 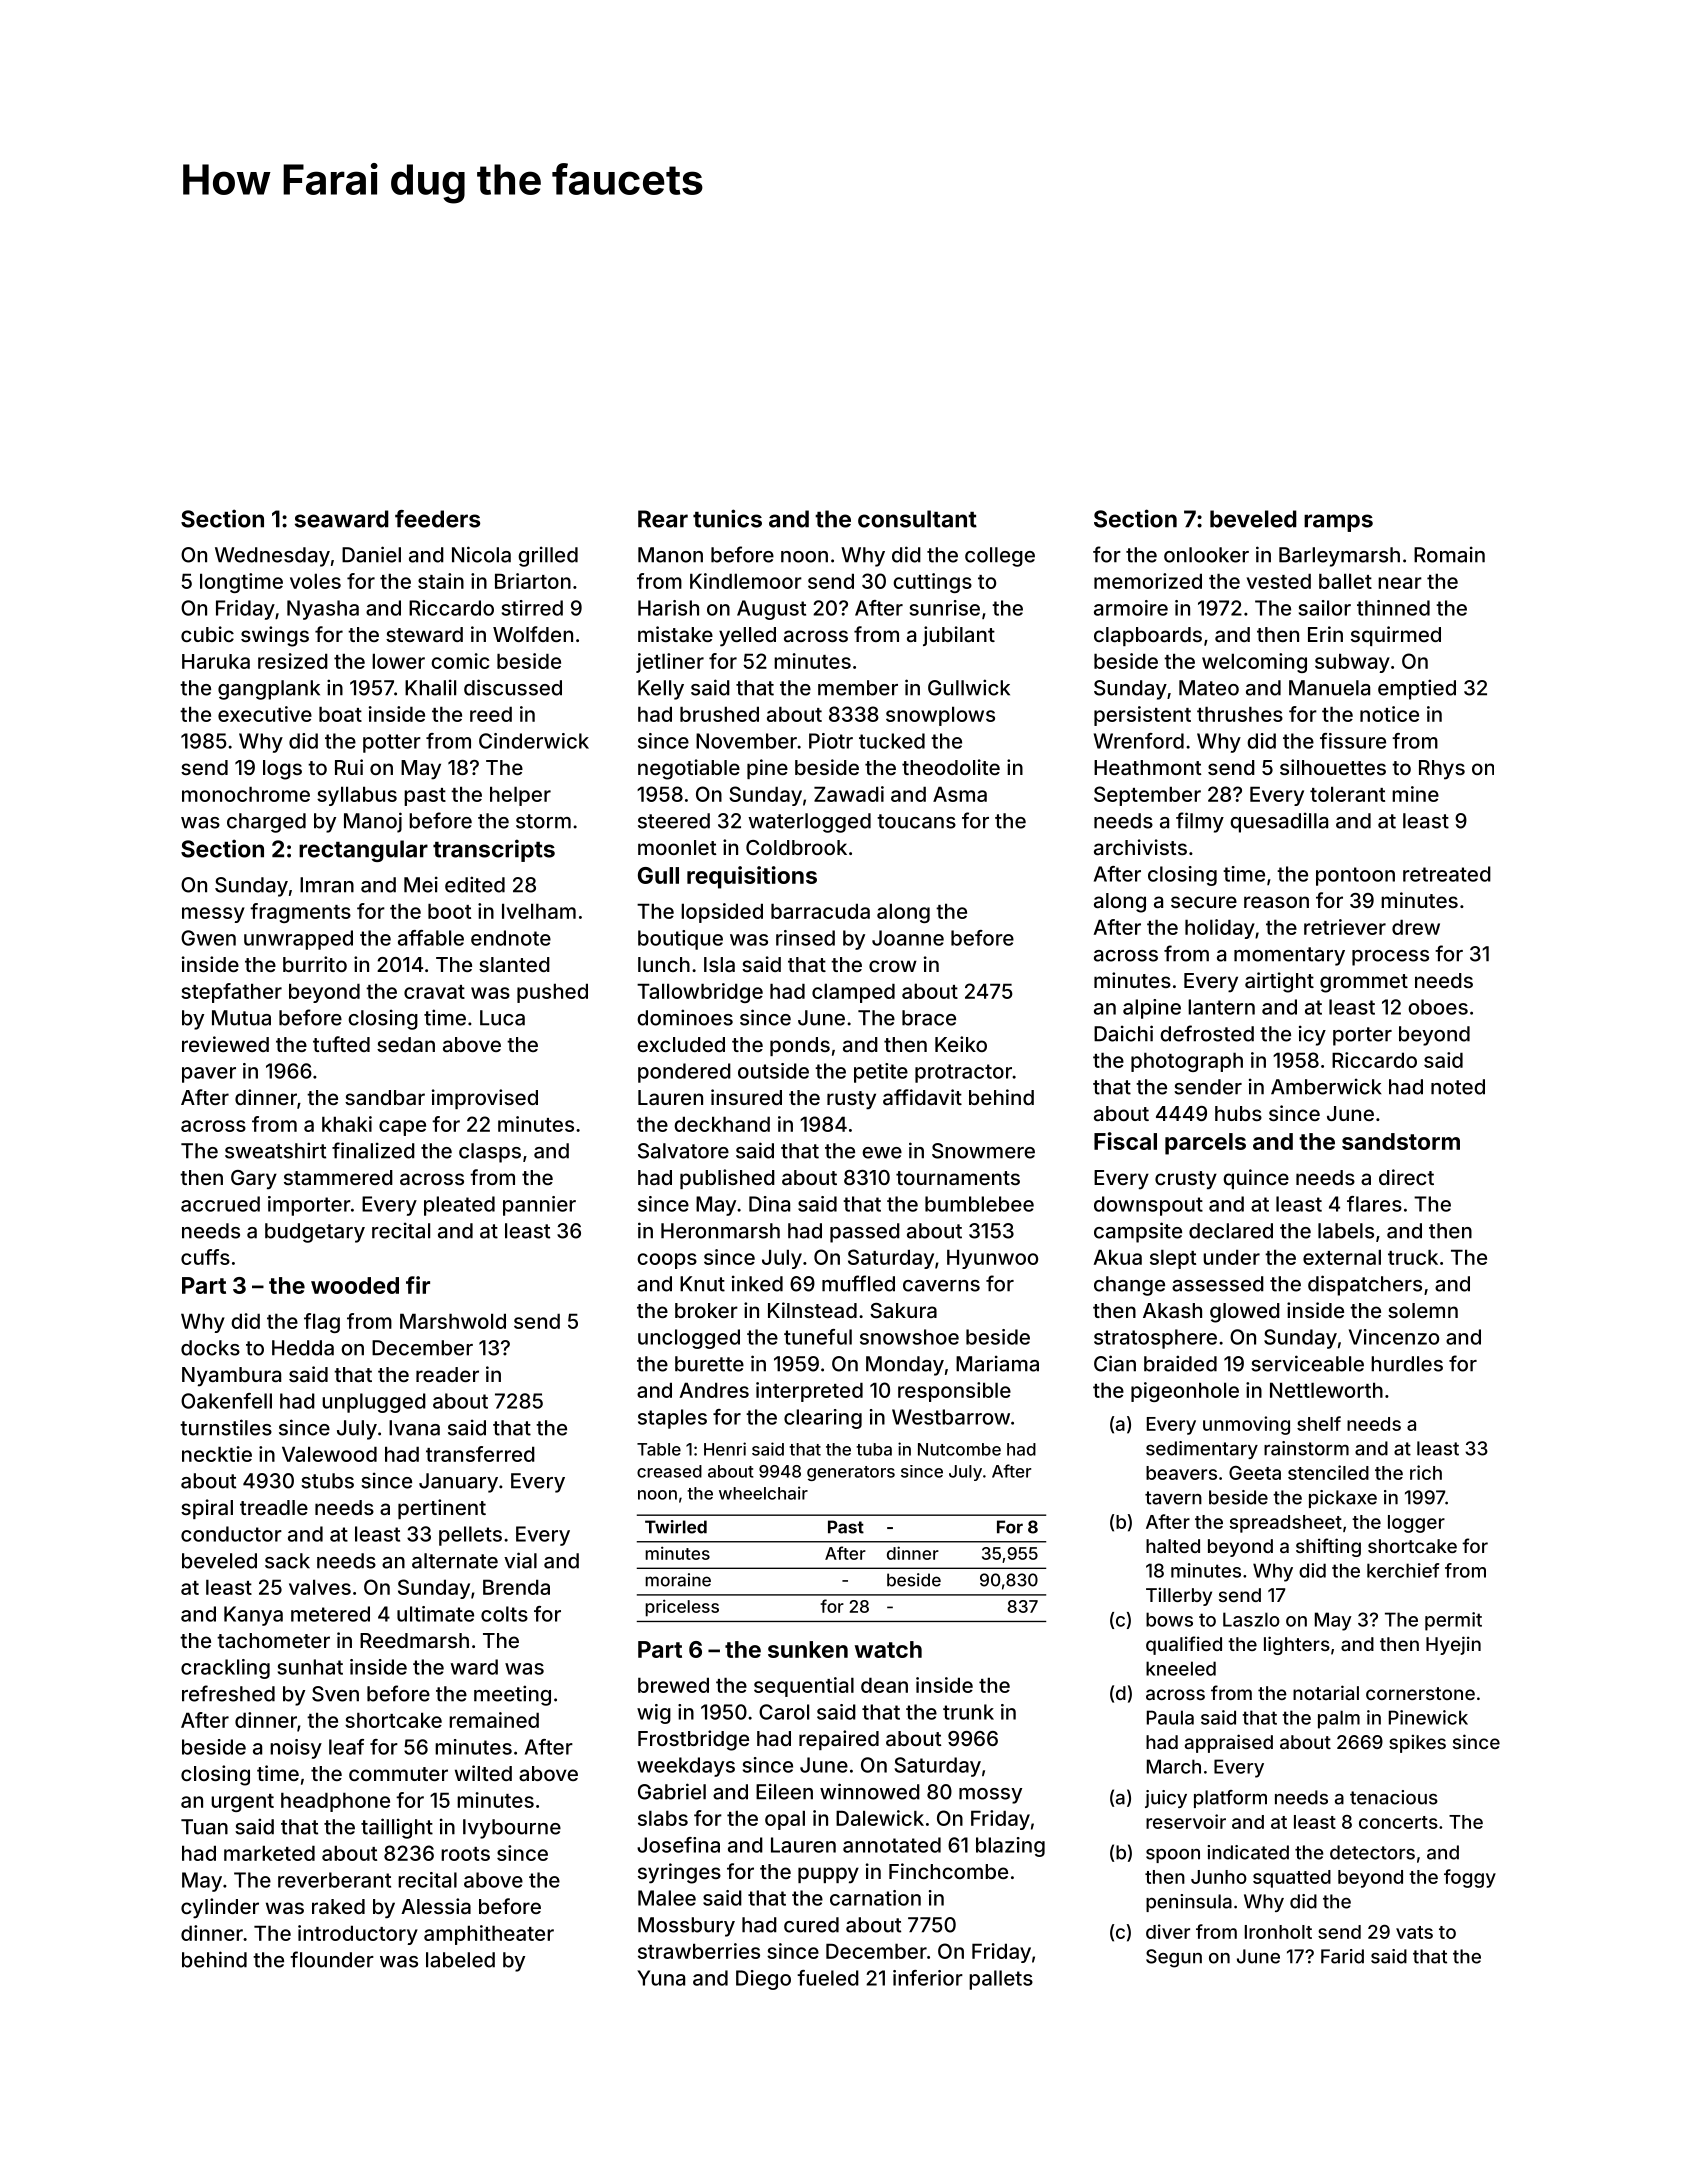 What do you see at coordinates (809, 1392) in the document?
I see `interpreted` at bounding box center [809, 1392].
